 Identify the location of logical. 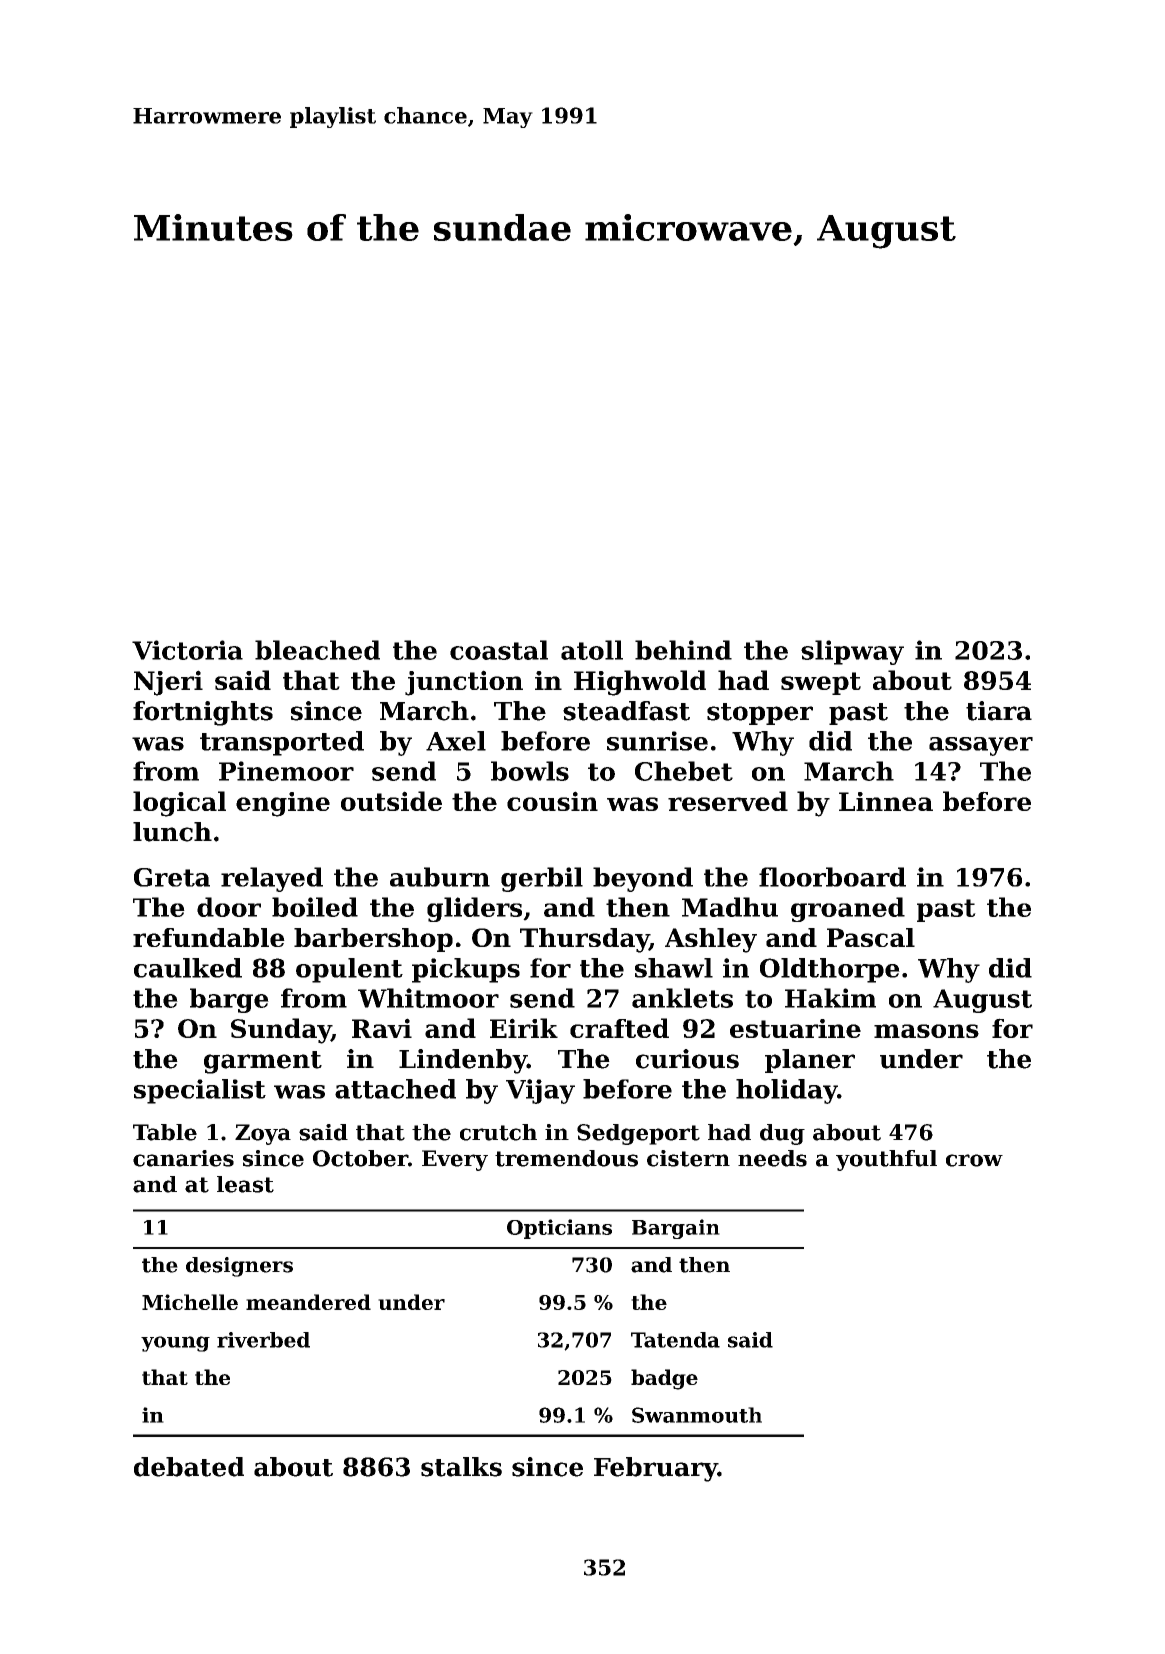
(179, 804).
